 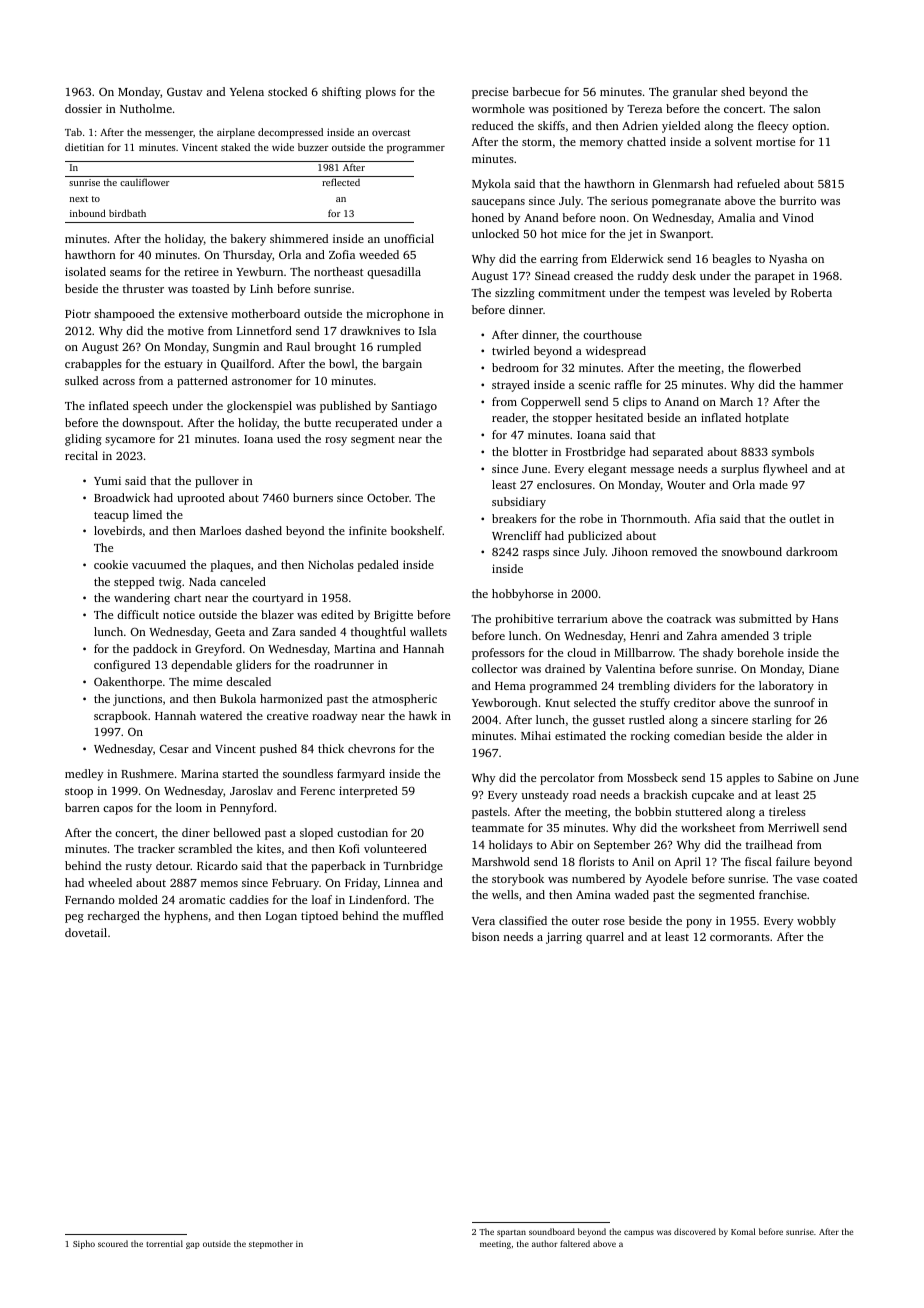 What do you see at coordinates (486, 936) in the page?
I see `bison` at bounding box center [486, 936].
